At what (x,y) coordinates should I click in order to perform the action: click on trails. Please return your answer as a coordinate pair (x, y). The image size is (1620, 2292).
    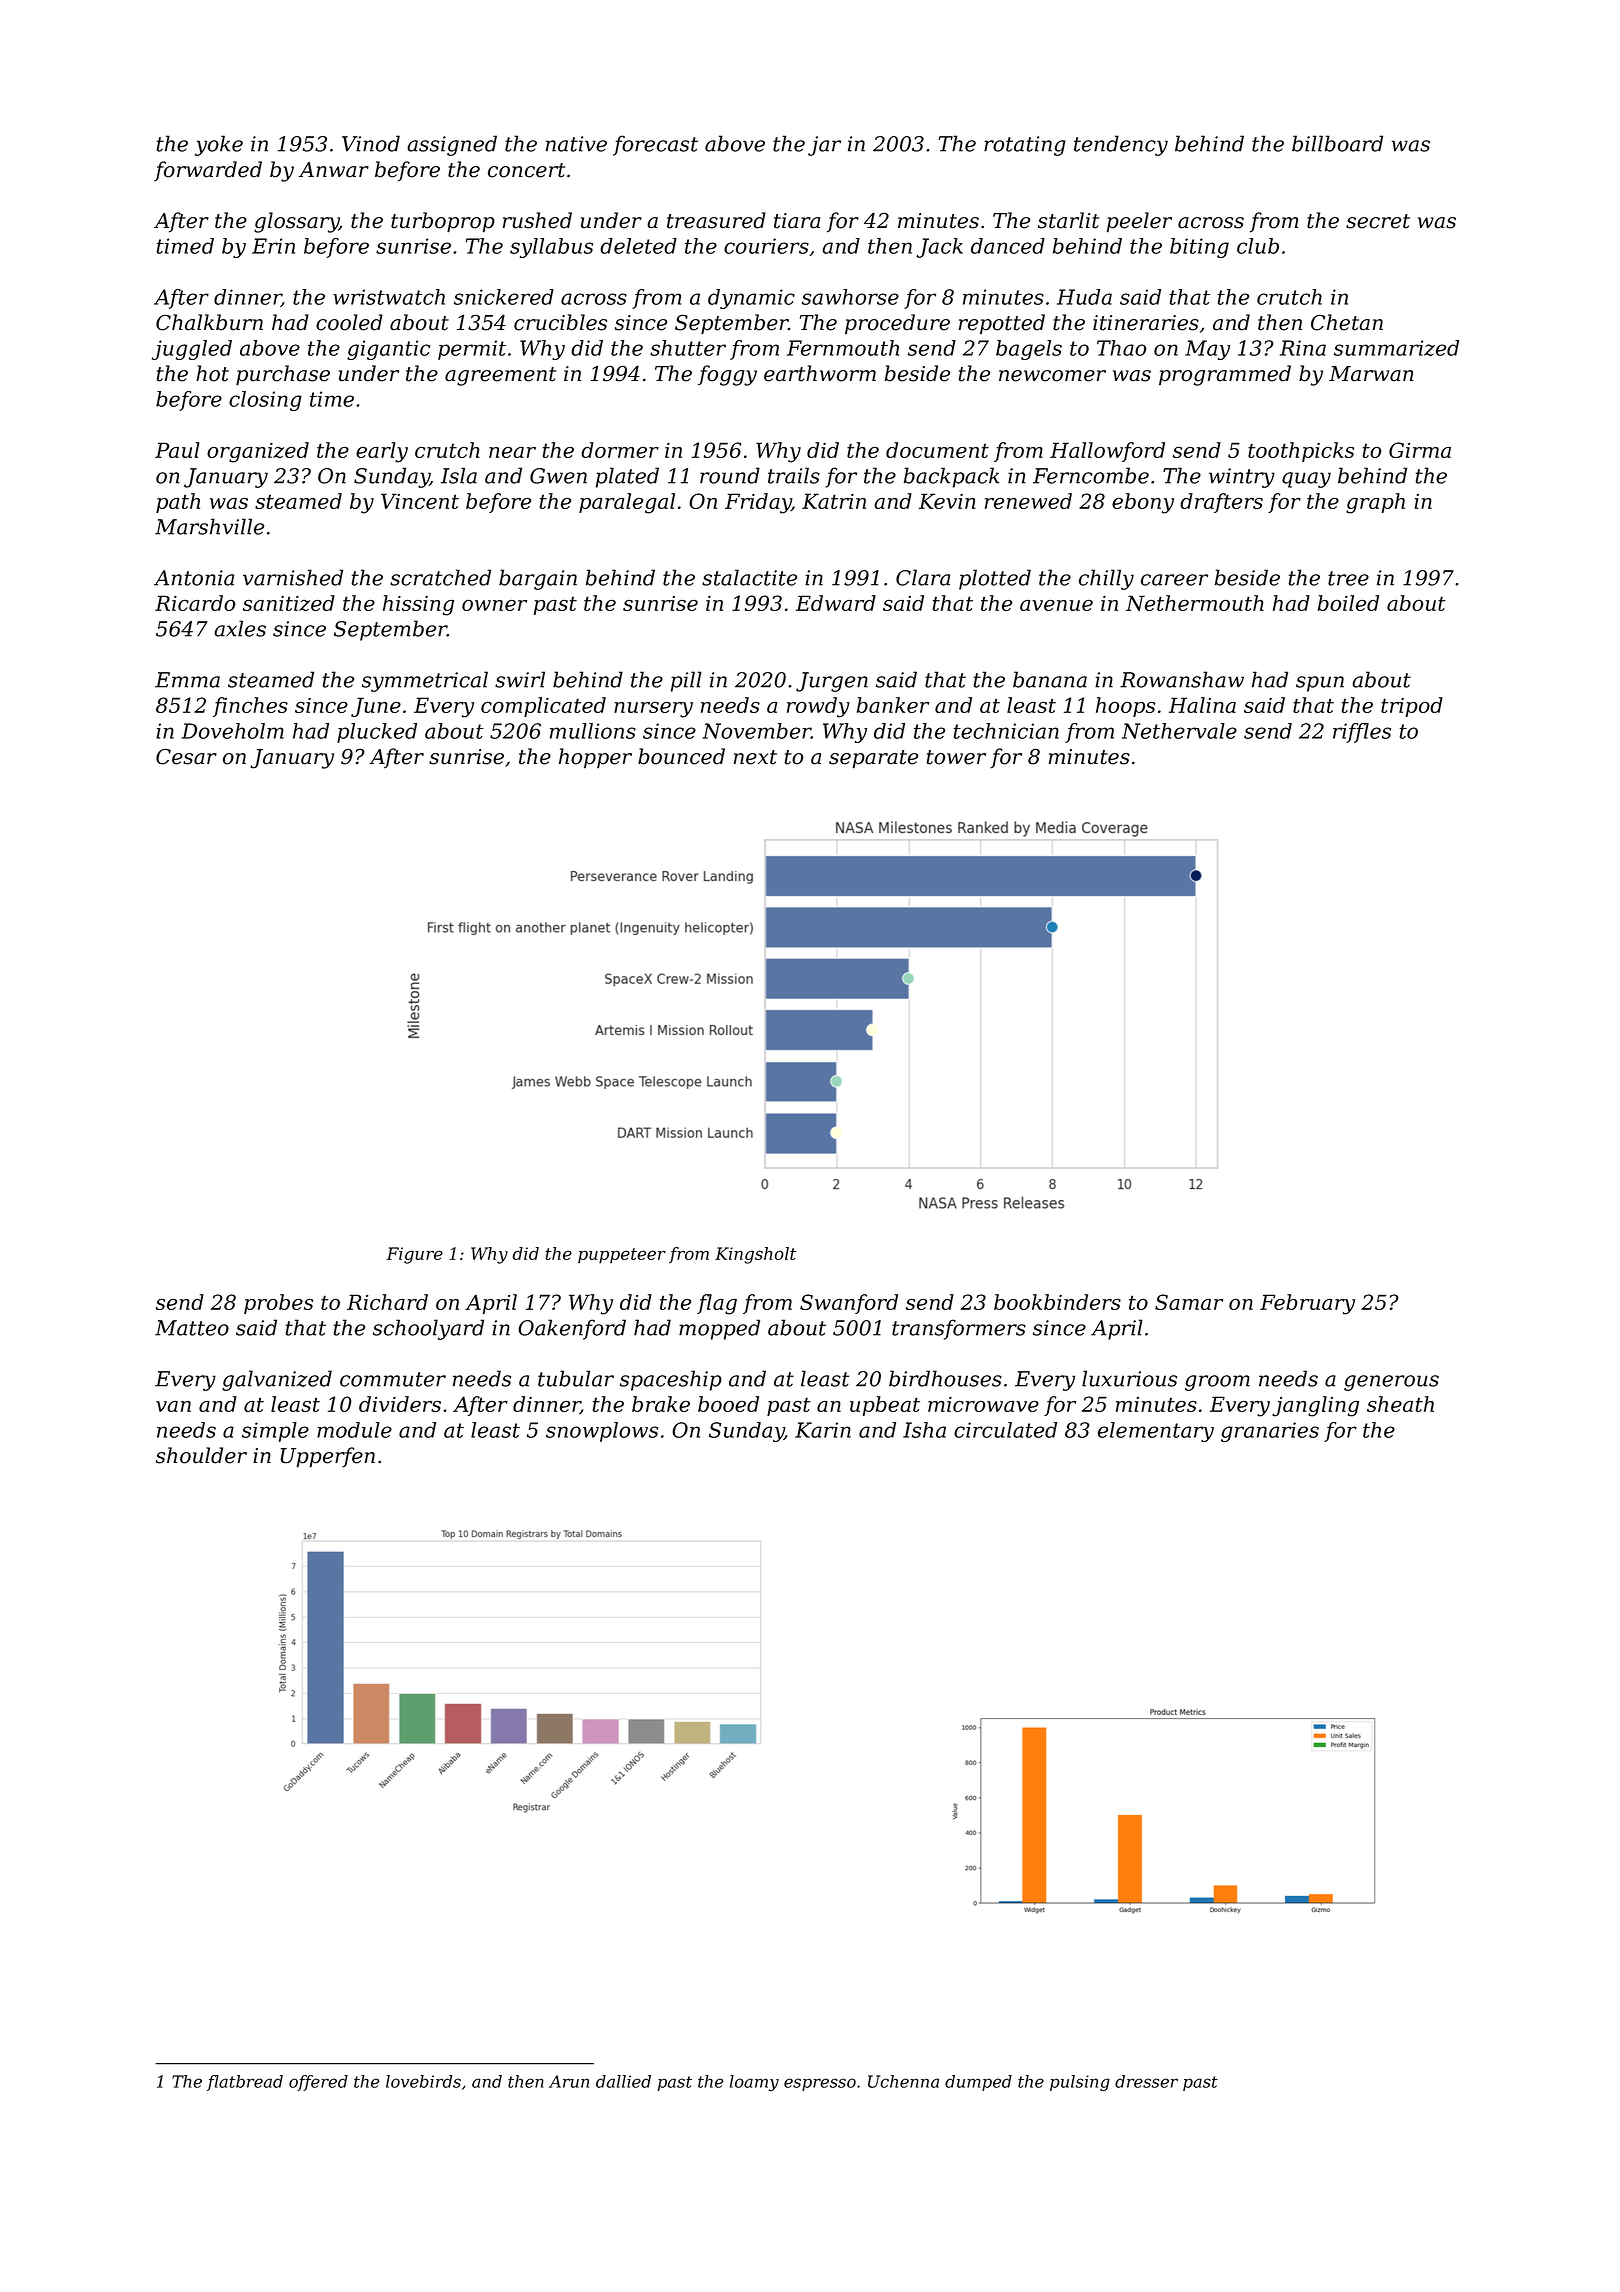
    Looking at the image, I should click on (794, 475).
